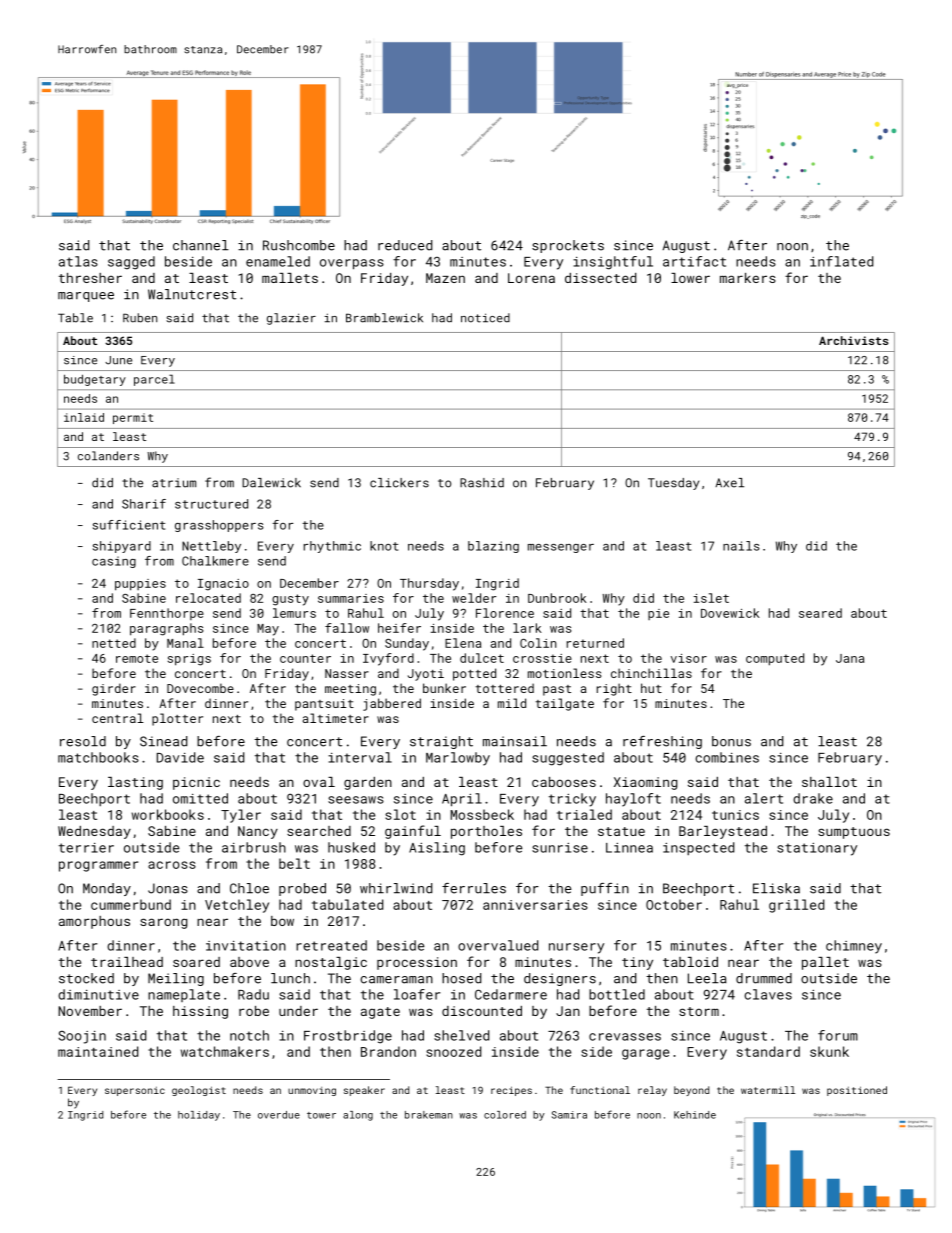  What do you see at coordinates (399, 483) in the screenshot?
I see `clickers` at bounding box center [399, 483].
